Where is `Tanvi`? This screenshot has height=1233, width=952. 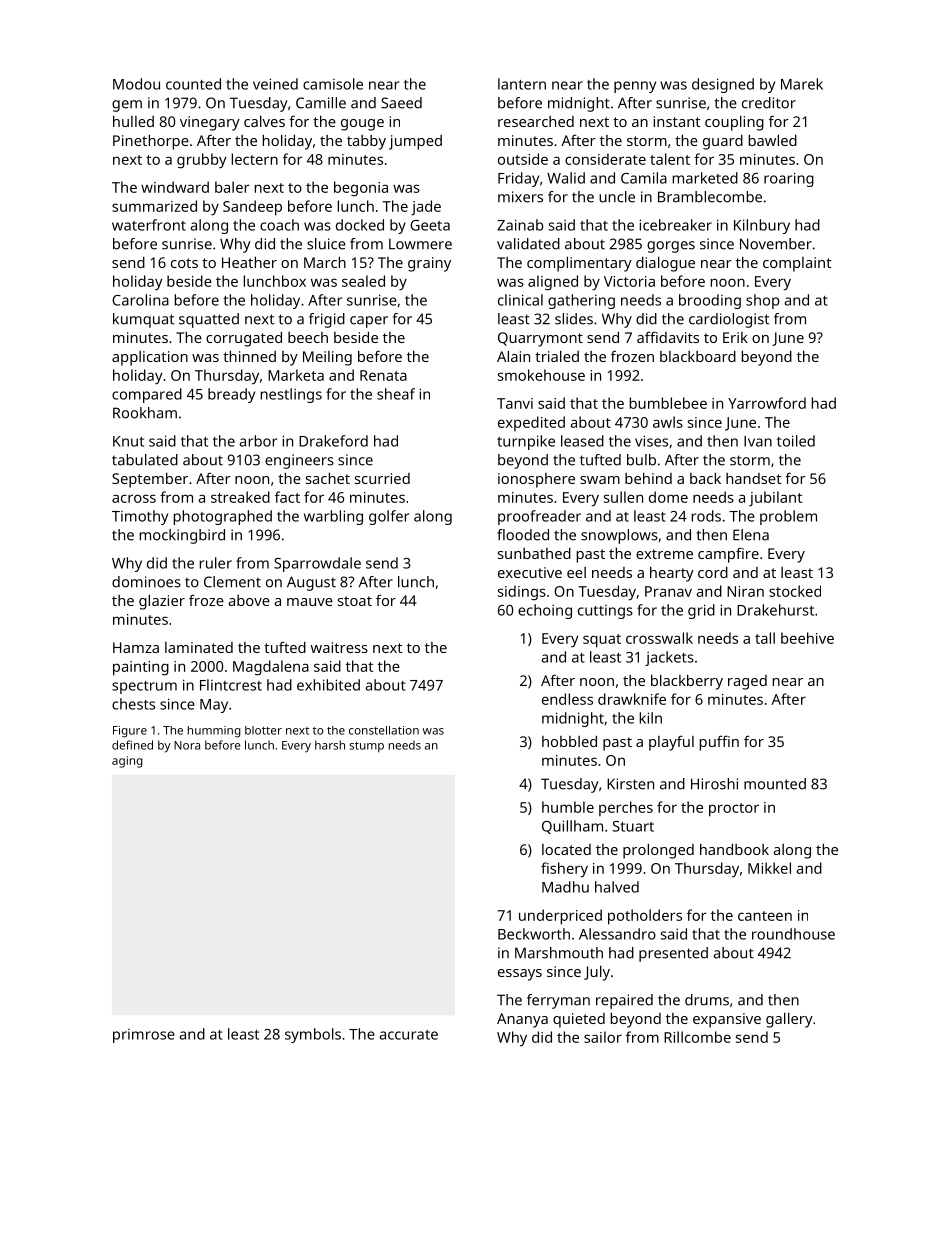 Tanvi is located at coordinates (515, 403).
